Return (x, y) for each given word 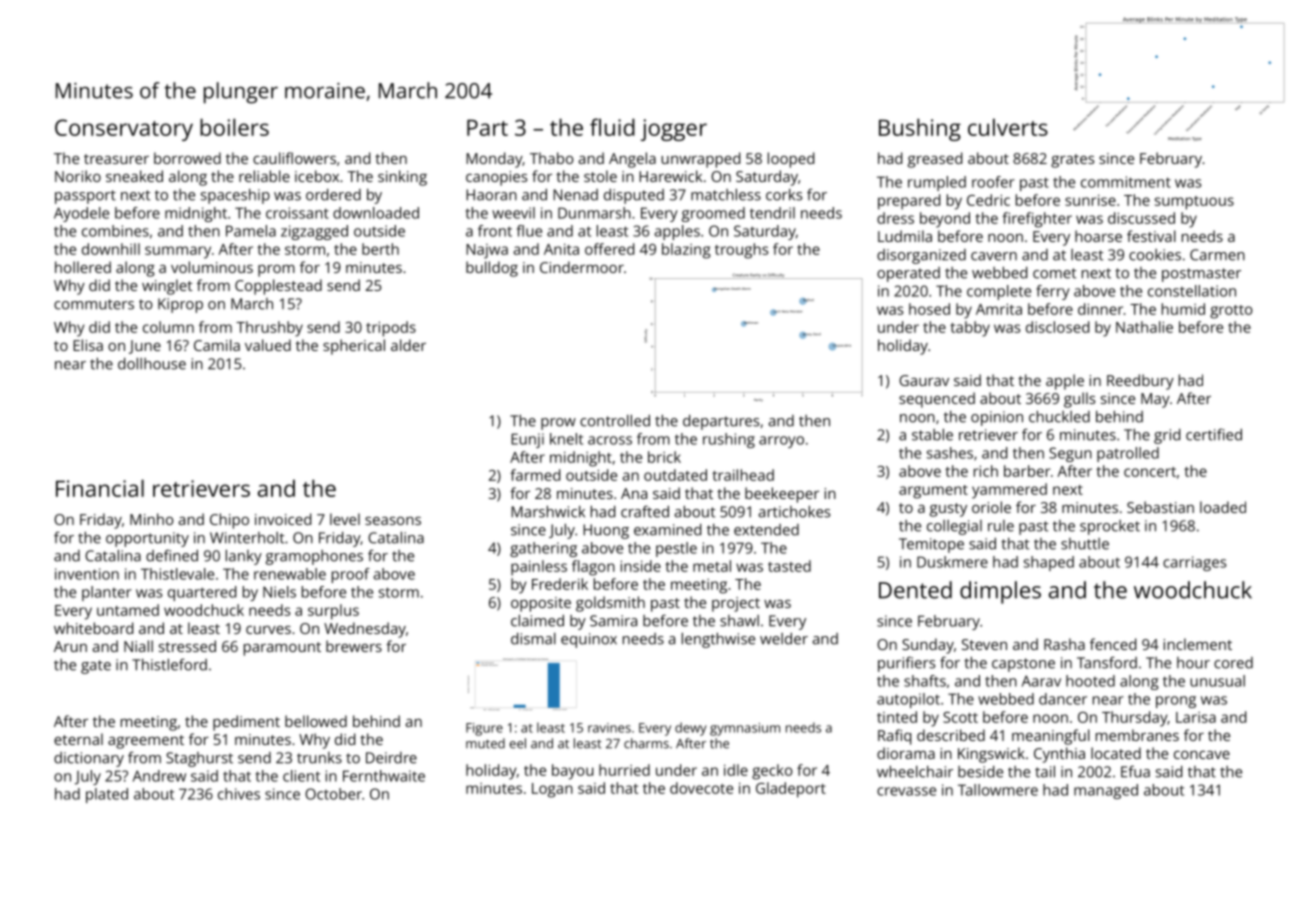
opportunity (147, 539)
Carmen (1217, 255)
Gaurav (924, 380)
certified (1214, 434)
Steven (984, 644)
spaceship (235, 196)
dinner (1100, 309)
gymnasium (745, 729)
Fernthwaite (384, 776)
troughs (741, 251)
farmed (535, 475)
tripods (391, 329)
